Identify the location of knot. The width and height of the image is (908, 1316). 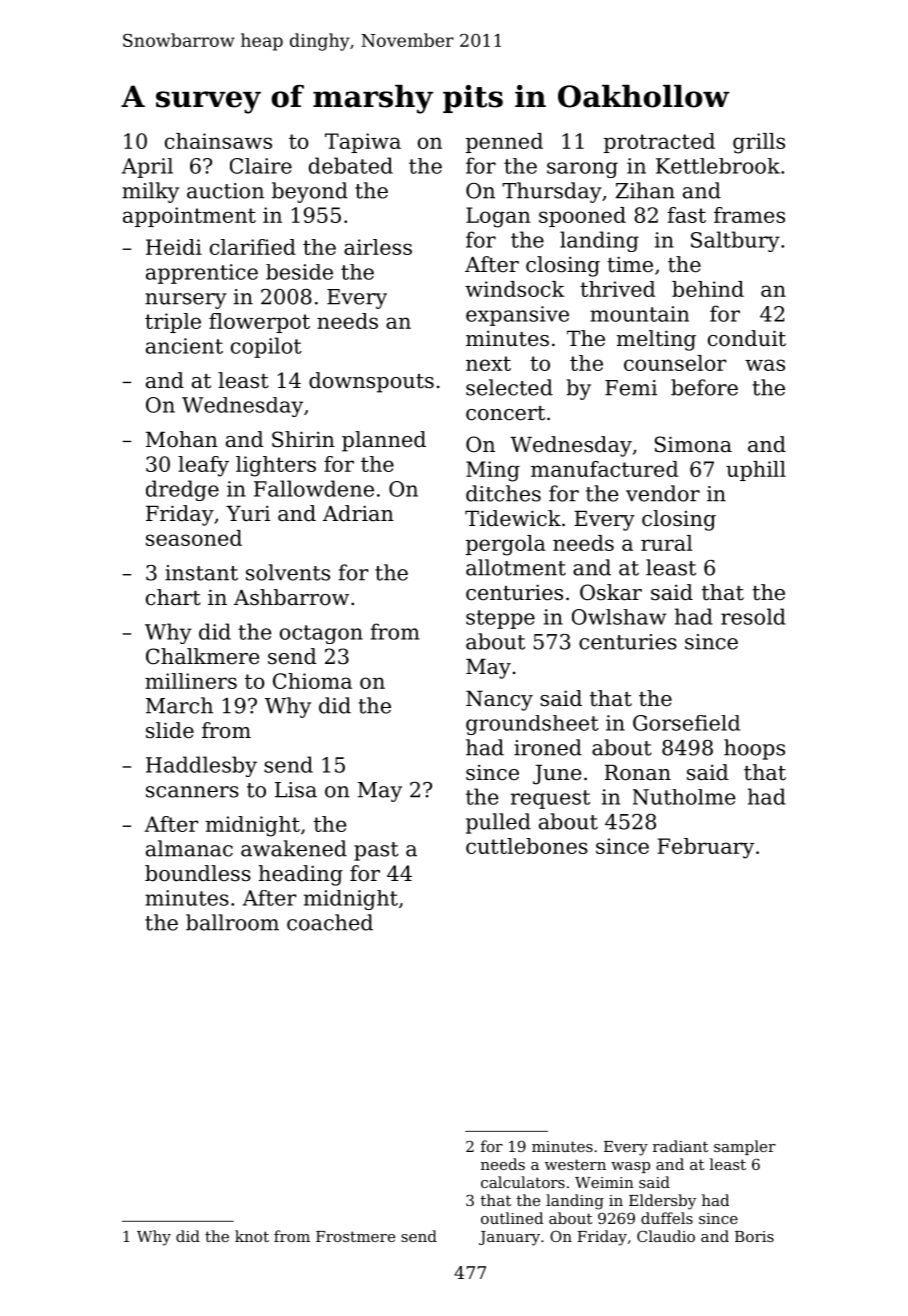
(252, 1236).
